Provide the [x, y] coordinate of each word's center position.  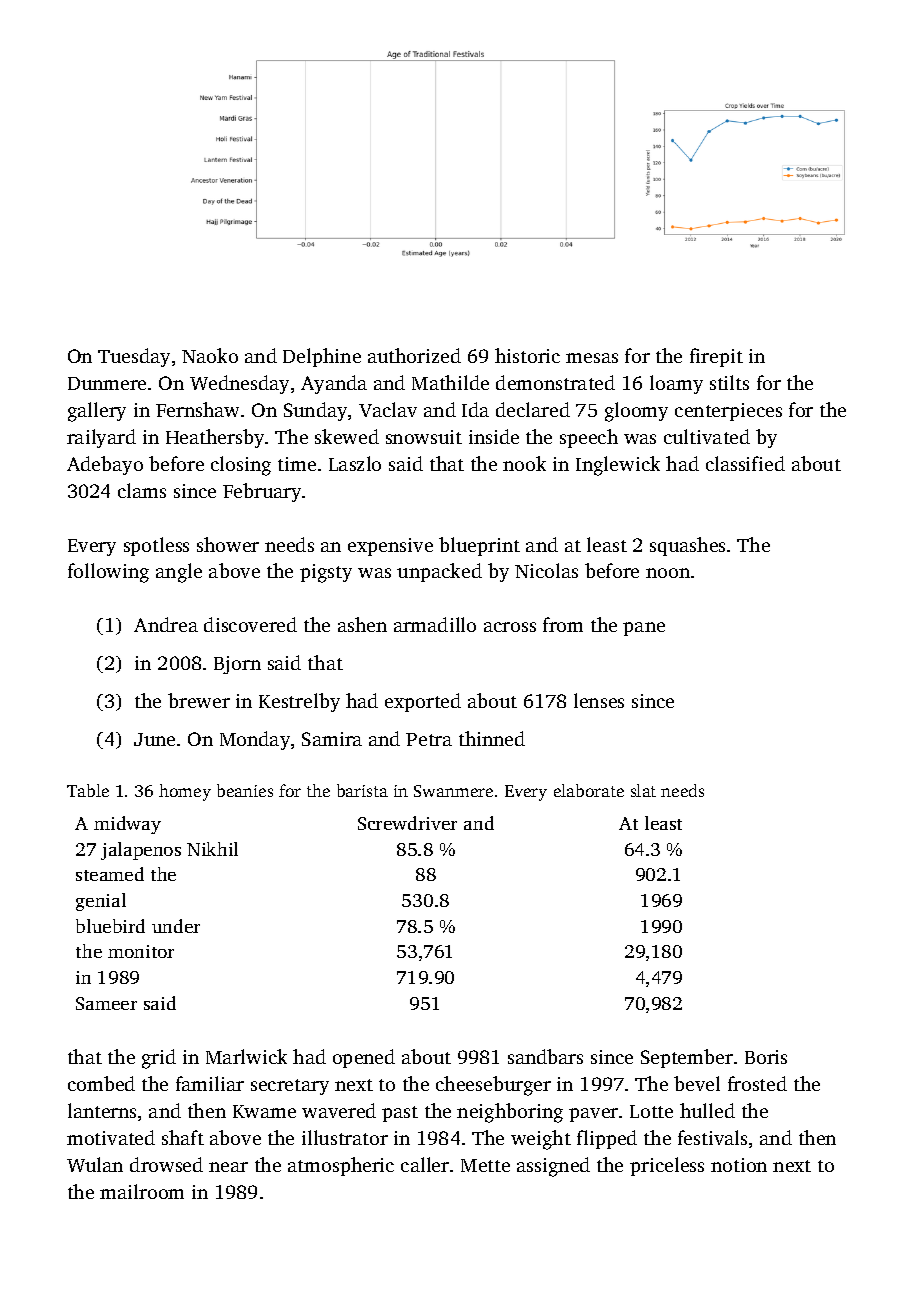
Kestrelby [299, 702]
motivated [111, 1137]
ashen [362, 624]
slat [643, 790]
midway [127, 825]
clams [142, 490]
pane [644, 629]
